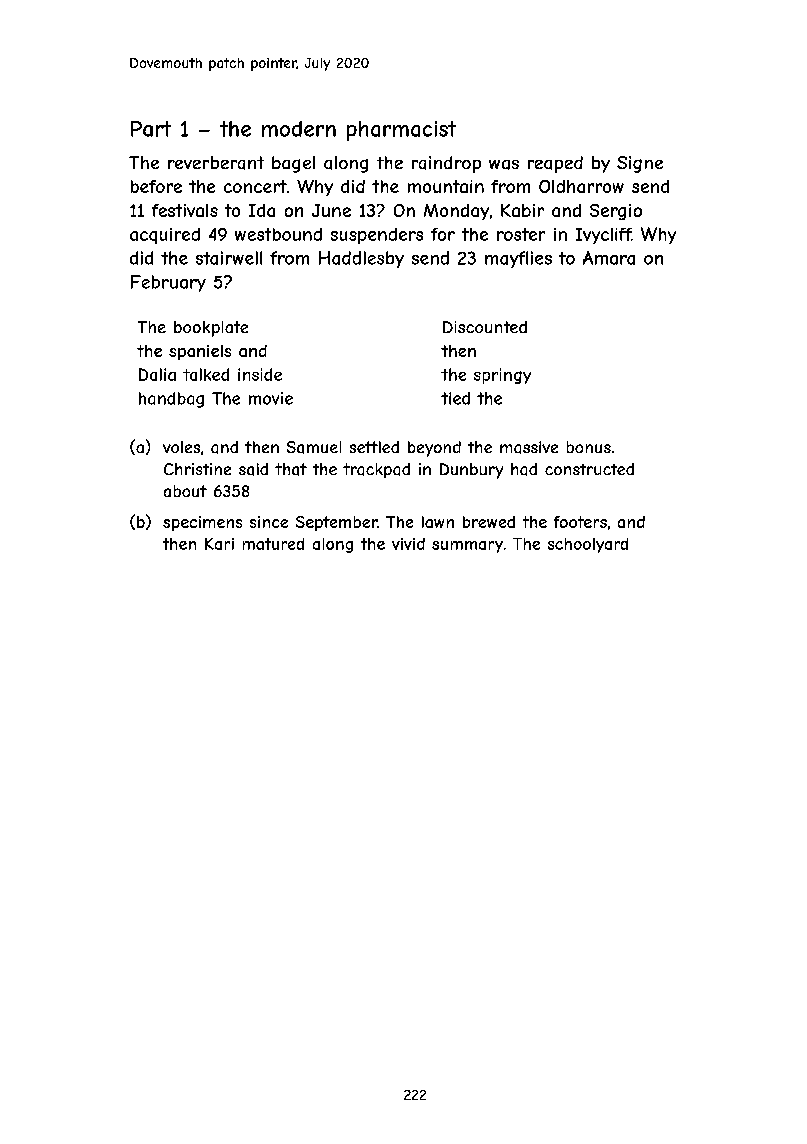 This page has width=807, height=1144. Describe the element at coordinates (168, 283) in the page. I see `February` at that location.
